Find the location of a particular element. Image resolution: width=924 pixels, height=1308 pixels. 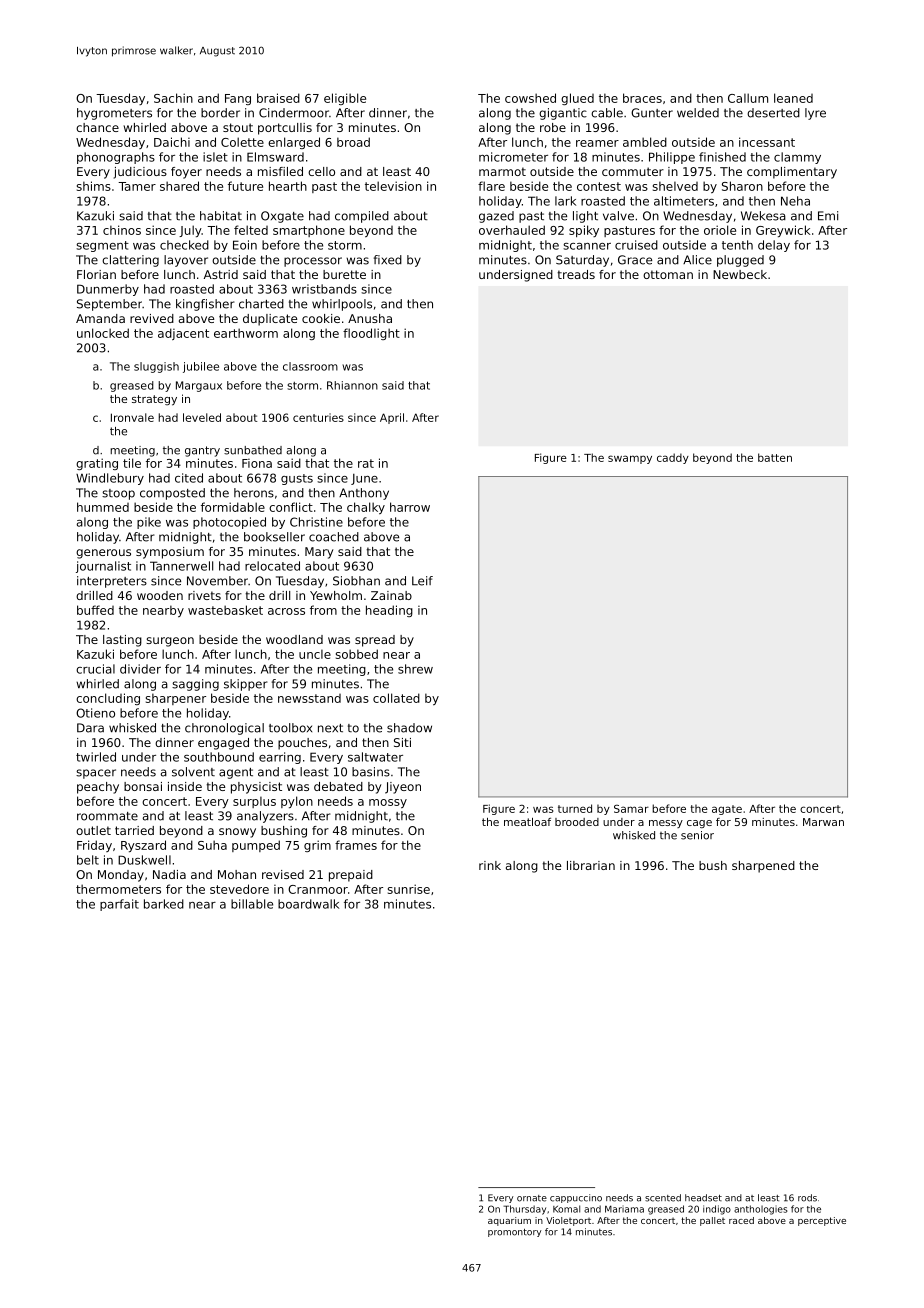

aquarium is located at coordinates (509, 1221).
